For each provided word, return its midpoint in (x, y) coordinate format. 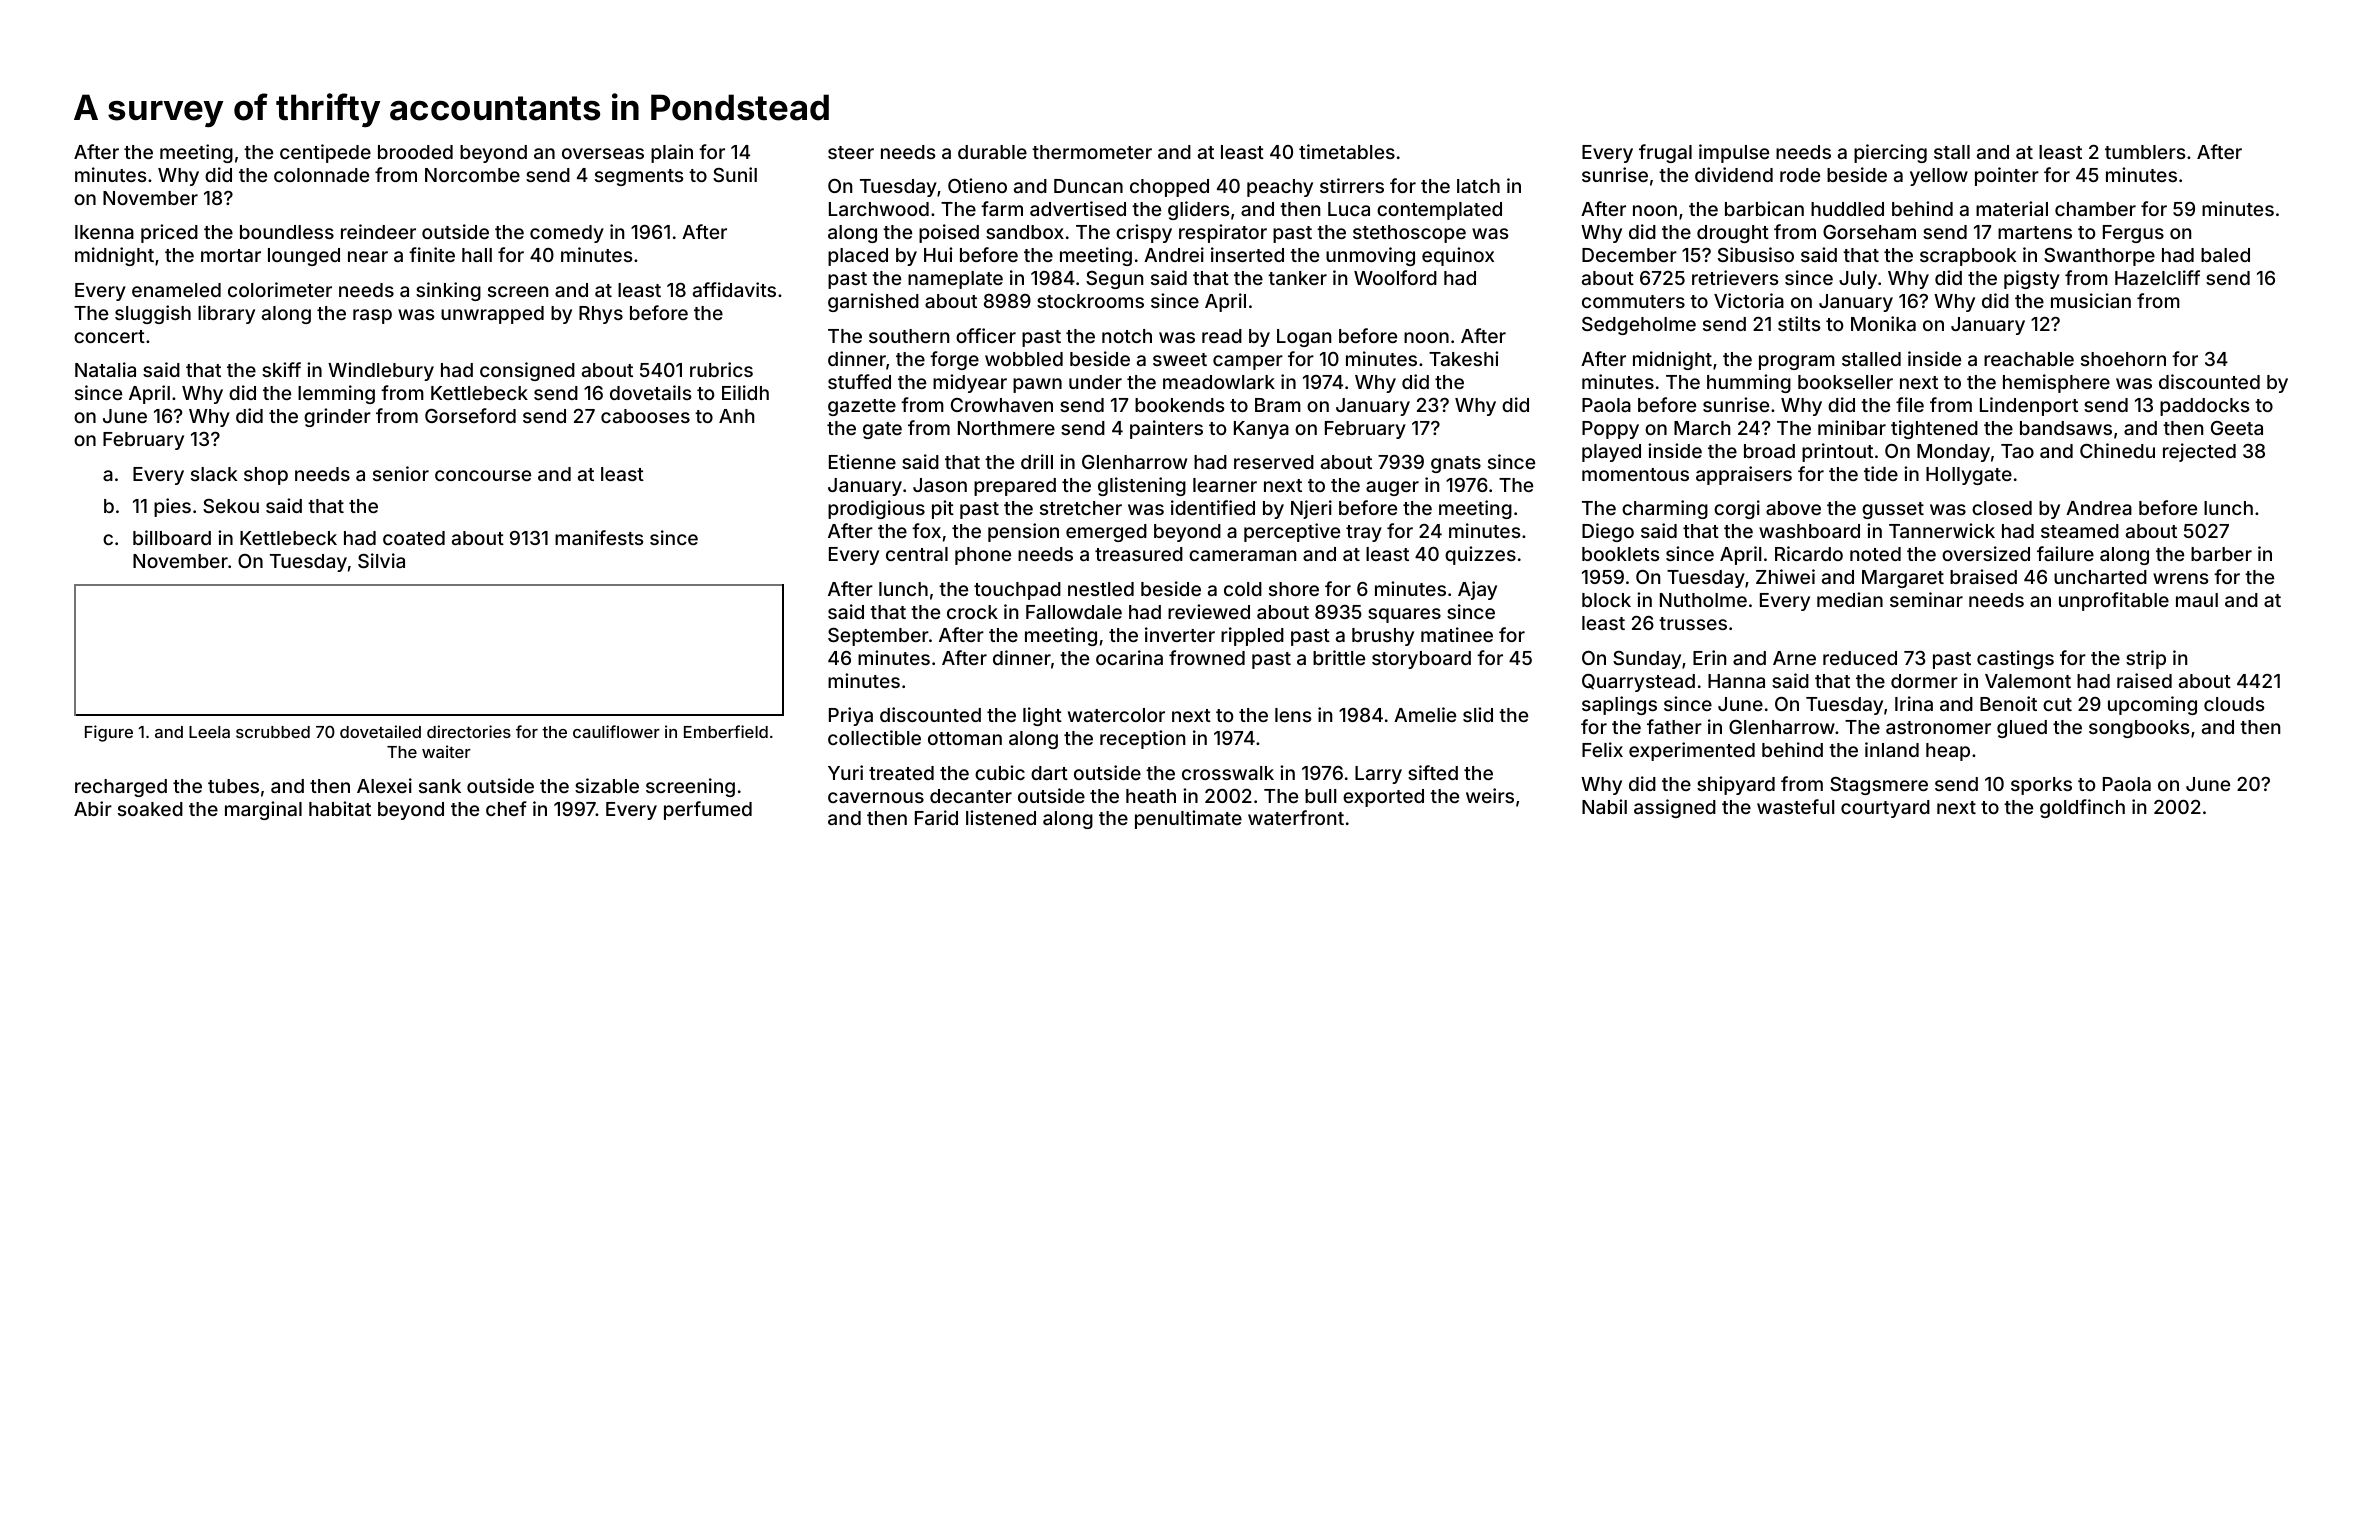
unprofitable (2114, 601)
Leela (209, 732)
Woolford (1395, 277)
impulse (1734, 153)
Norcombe (472, 175)
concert (109, 336)
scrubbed (273, 732)
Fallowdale (1074, 612)
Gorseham (1869, 232)
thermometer (1092, 152)
